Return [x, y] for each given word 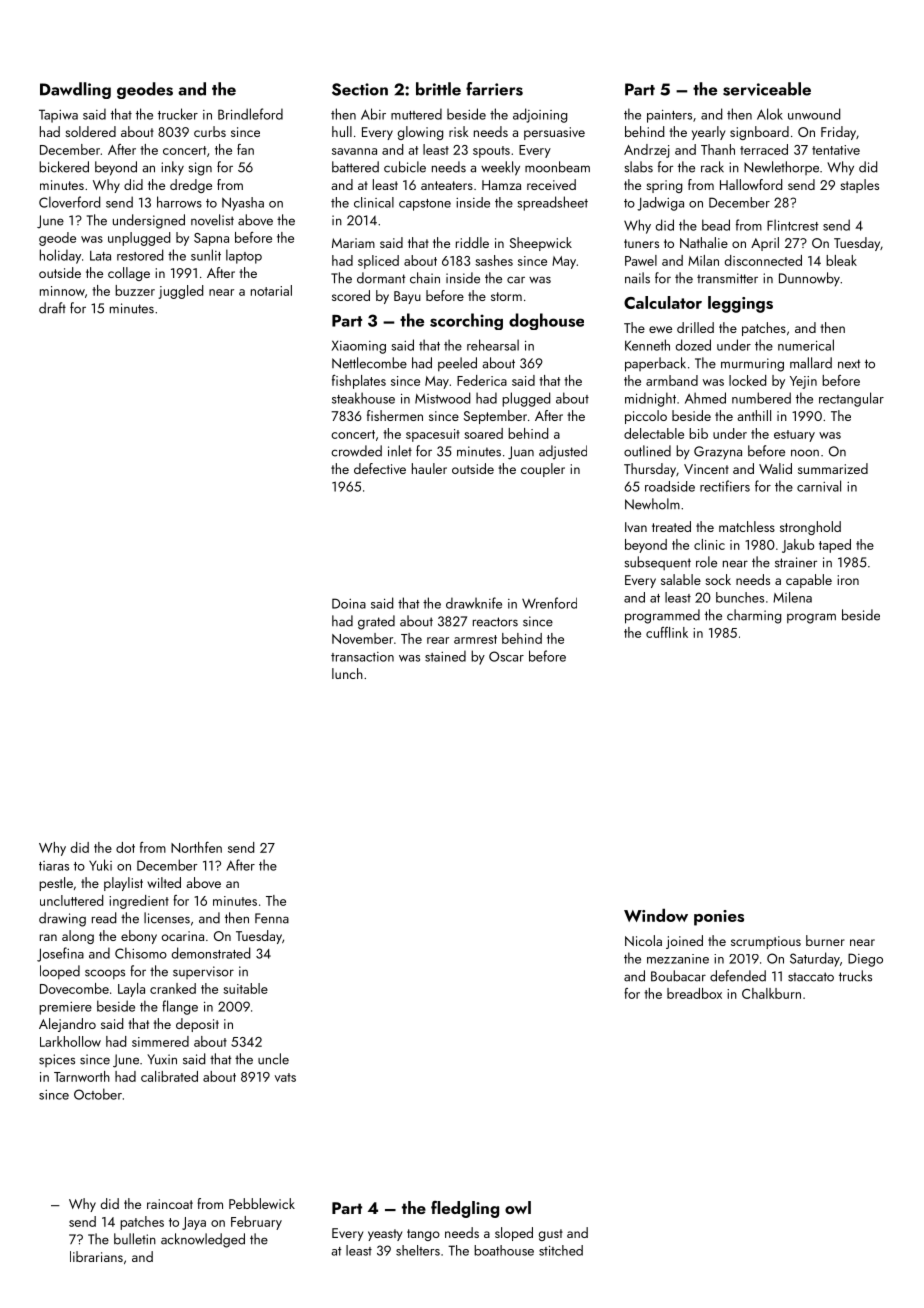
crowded [356, 451]
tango [423, 1235]
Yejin [803, 382]
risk [459, 131]
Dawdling [75, 90]
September [495, 417]
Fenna [272, 918]
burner [825, 940]
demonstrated [211, 953]
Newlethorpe [781, 168]
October [98, 1094]
